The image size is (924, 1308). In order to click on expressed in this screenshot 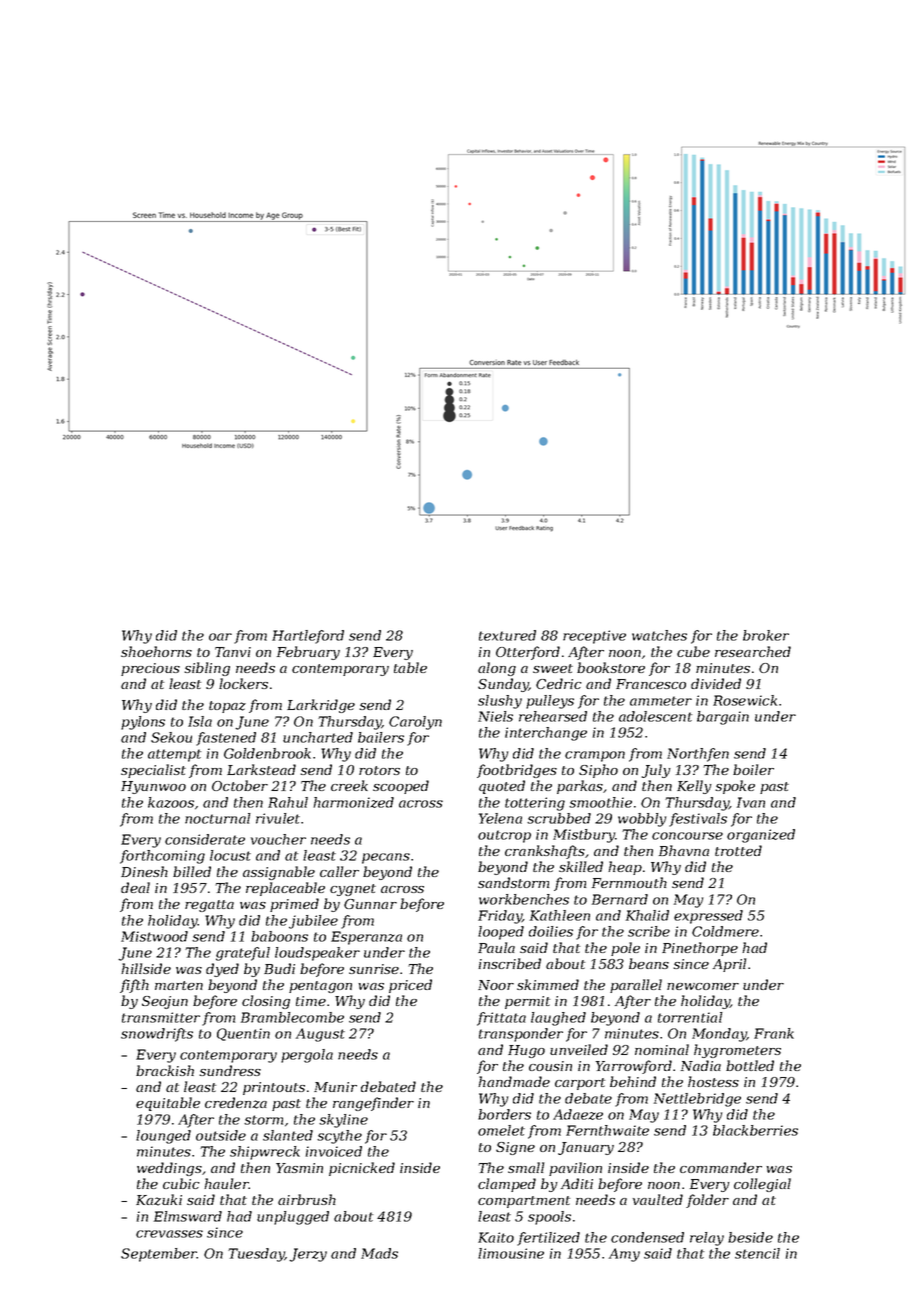, I will do `click(708, 917)`.
